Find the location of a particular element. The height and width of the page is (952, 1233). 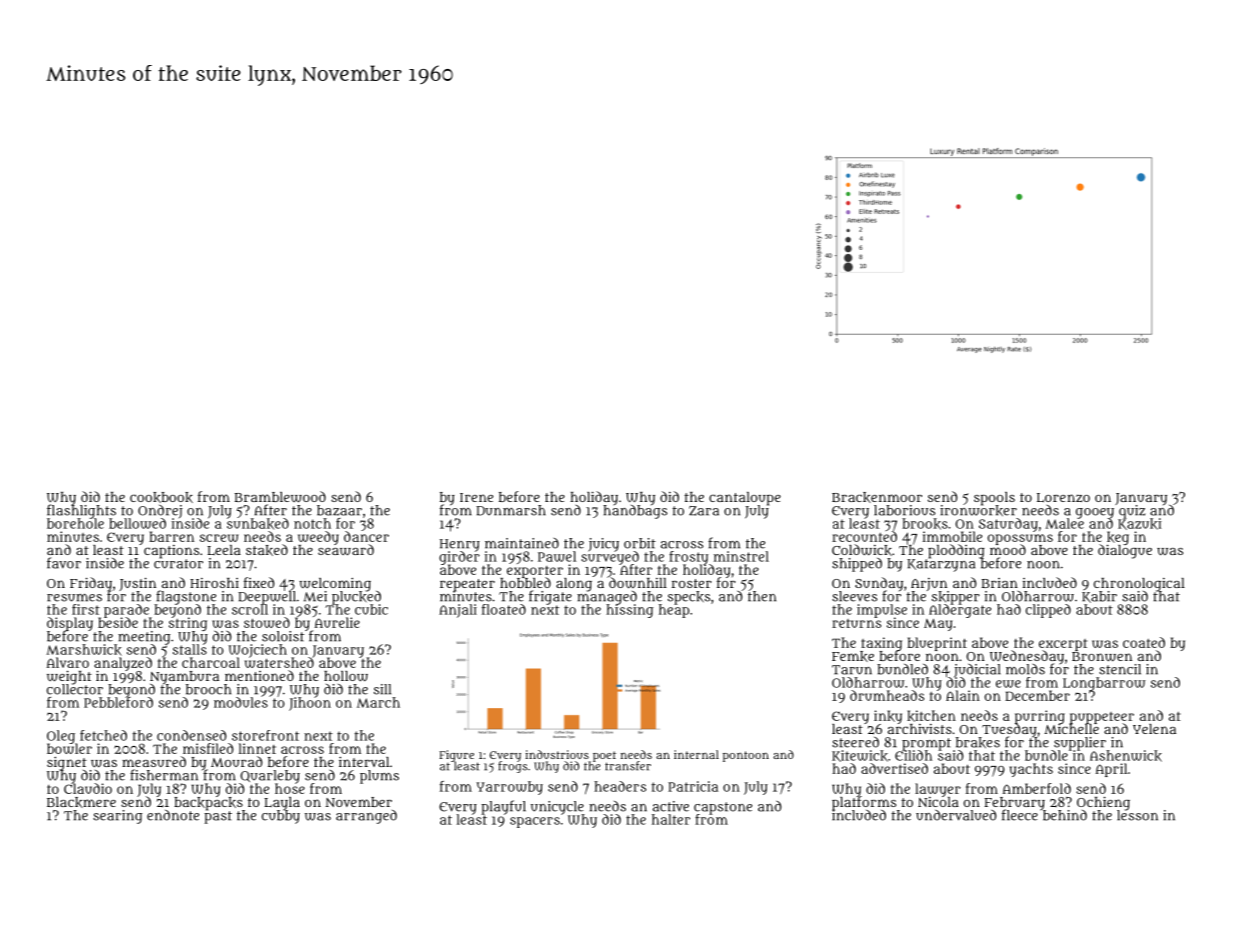

Brackenmoor is located at coordinates (877, 497).
